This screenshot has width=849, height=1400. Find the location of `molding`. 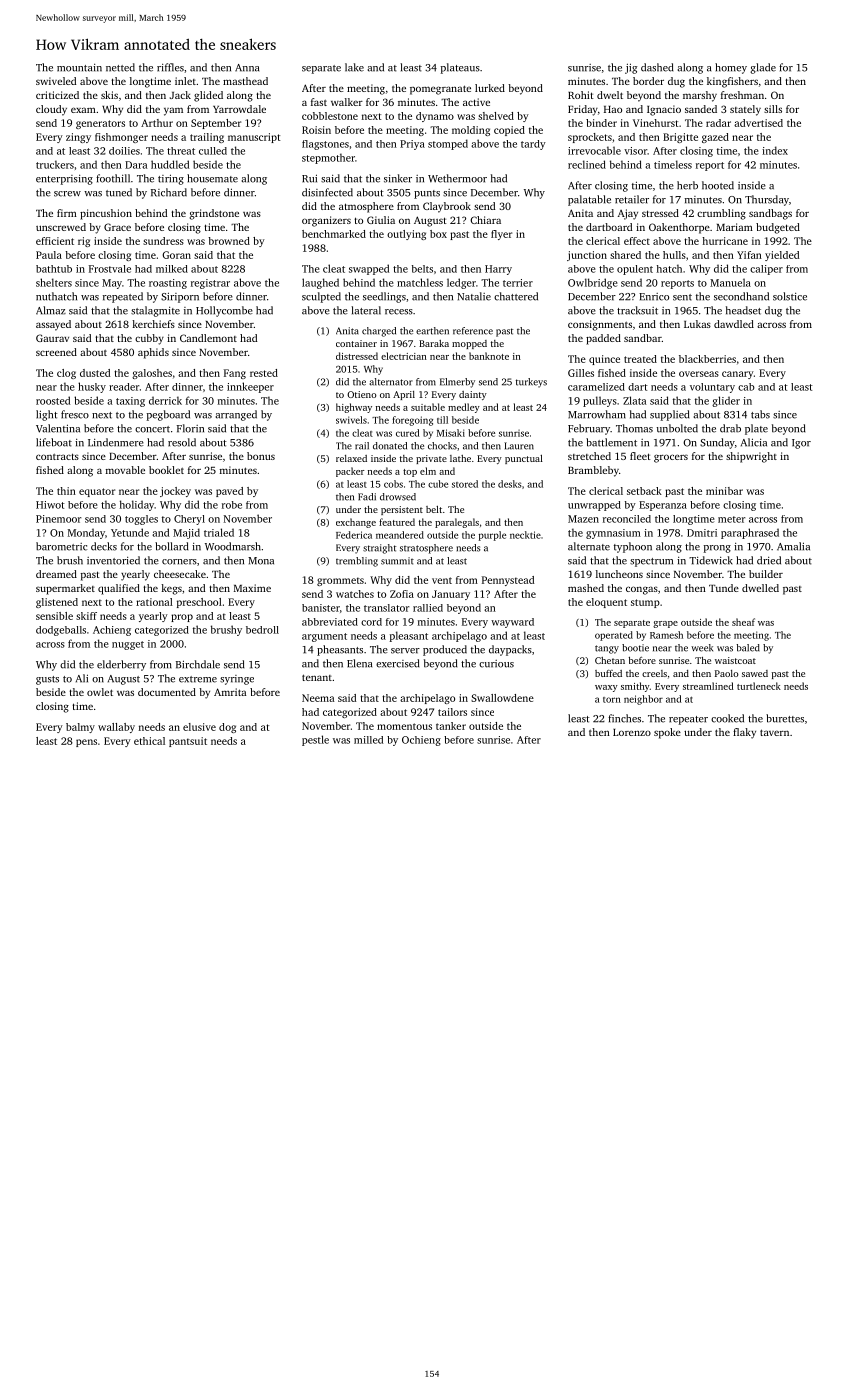

molding is located at coordinates (471, 131).
